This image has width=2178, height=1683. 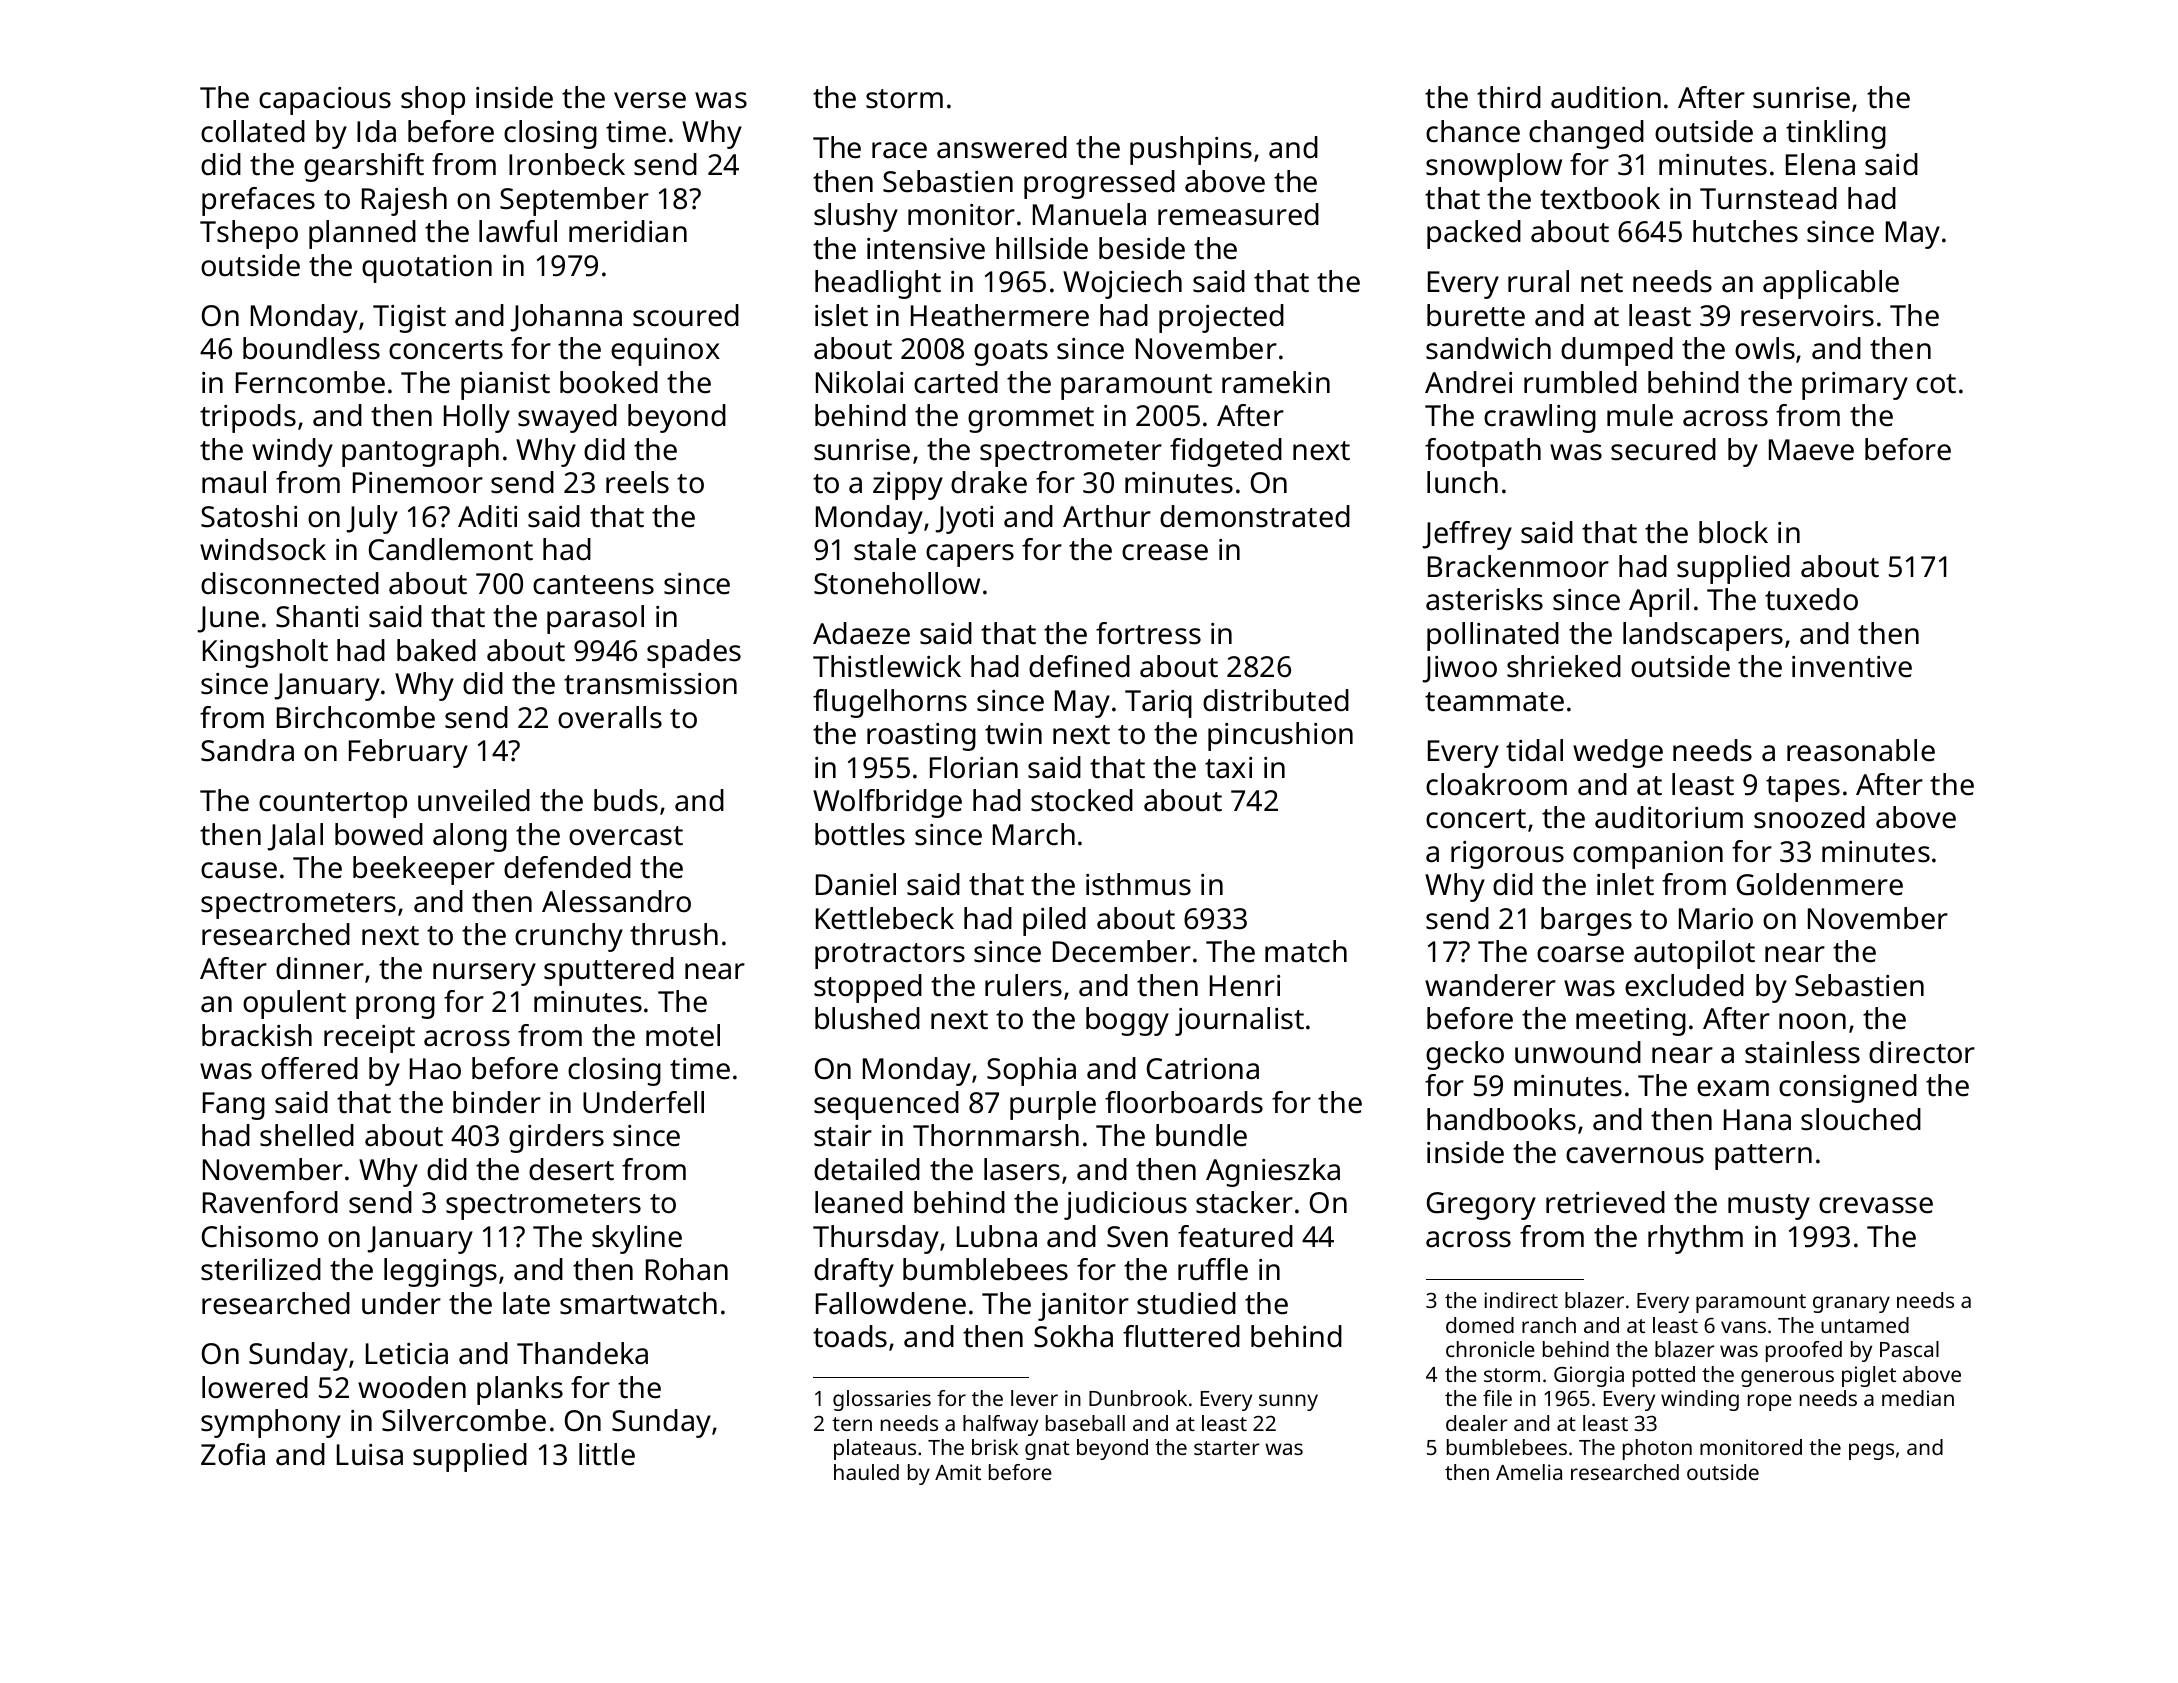 What do you see at coordinates (1054, 921) in the image?
I see `piled` at bounding box center [1054, 921].
